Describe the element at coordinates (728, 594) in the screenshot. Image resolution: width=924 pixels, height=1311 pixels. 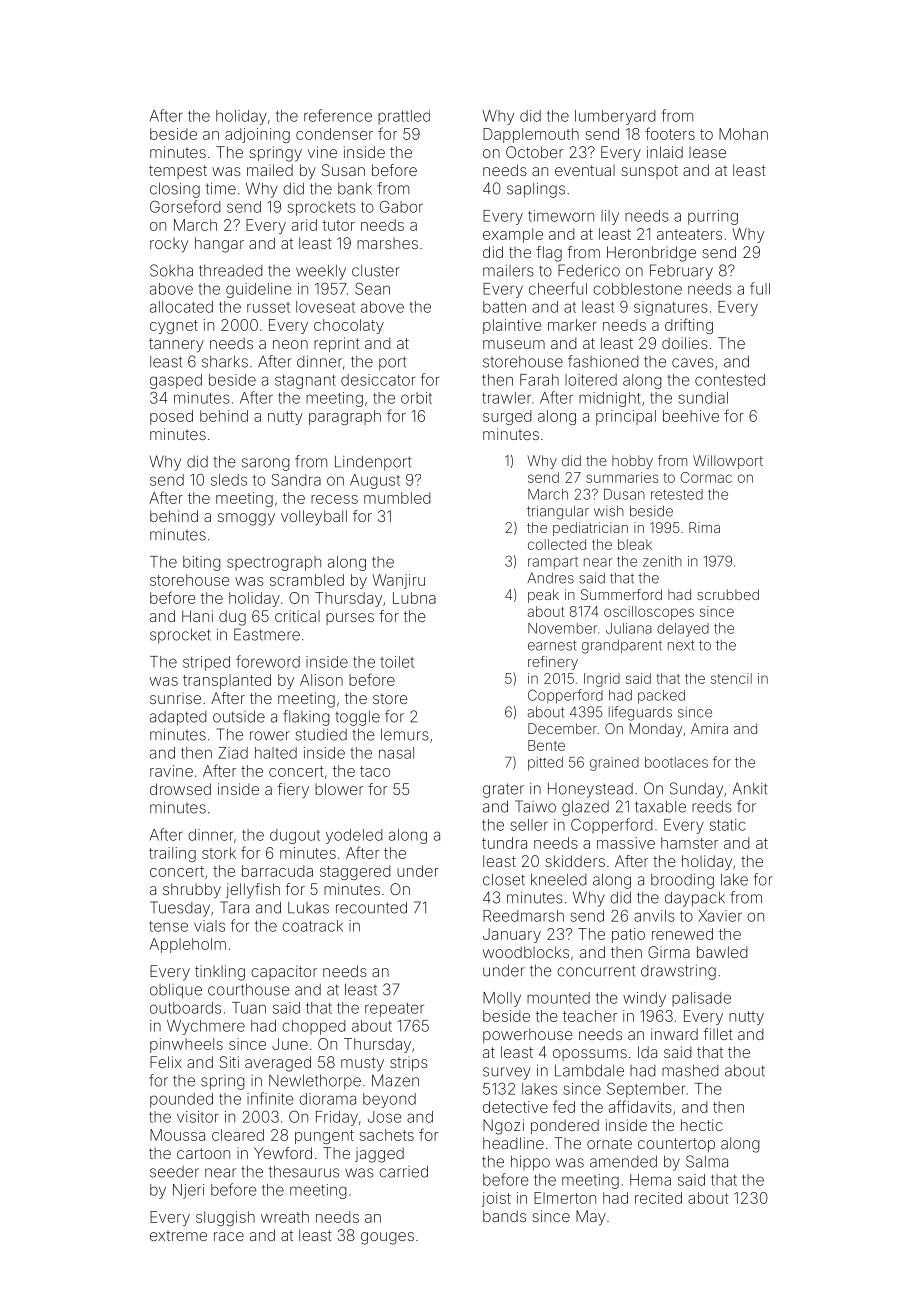
I see `scrubbed` at that location.
